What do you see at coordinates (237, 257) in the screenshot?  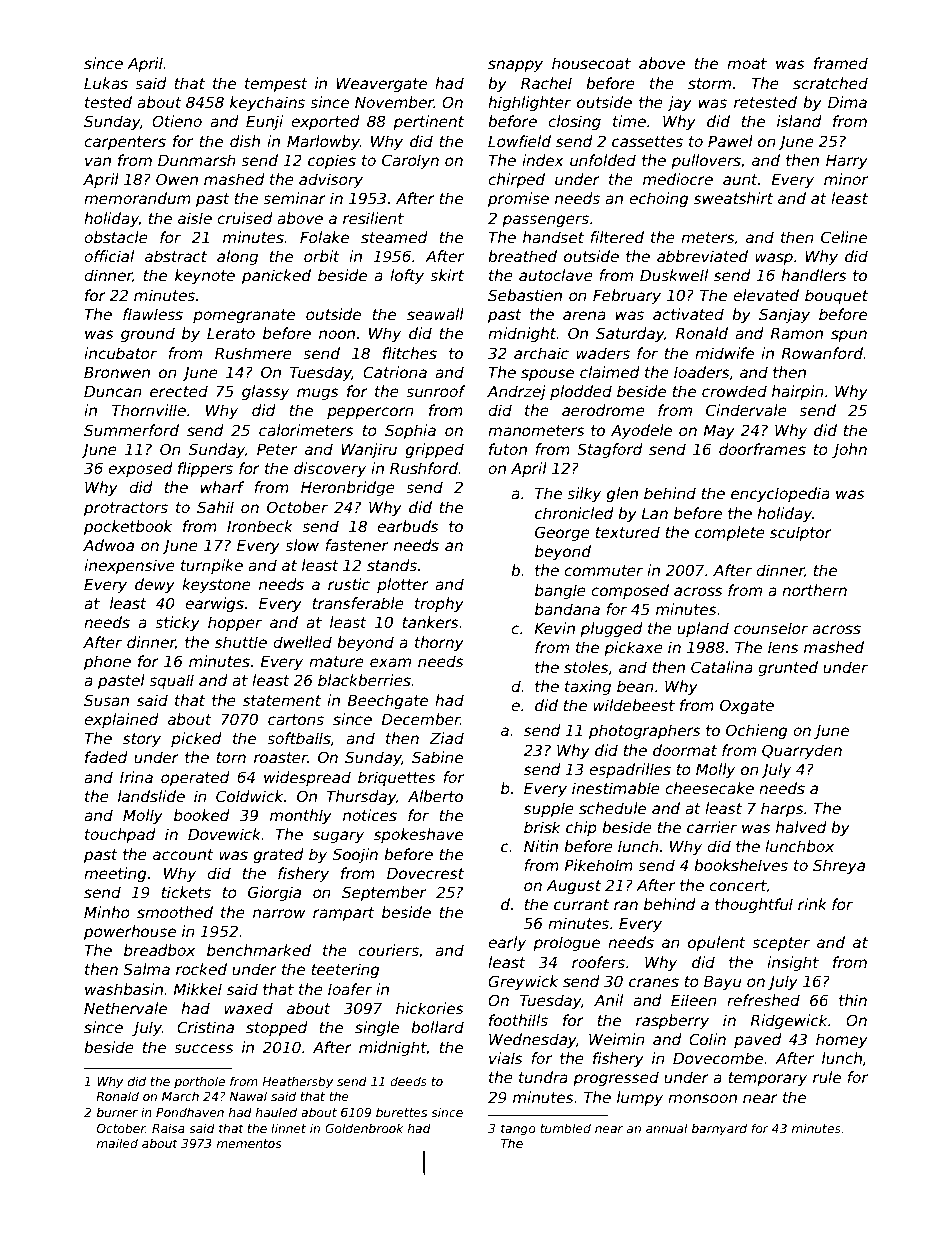 I see `along` at bounding box center [237, 257].
